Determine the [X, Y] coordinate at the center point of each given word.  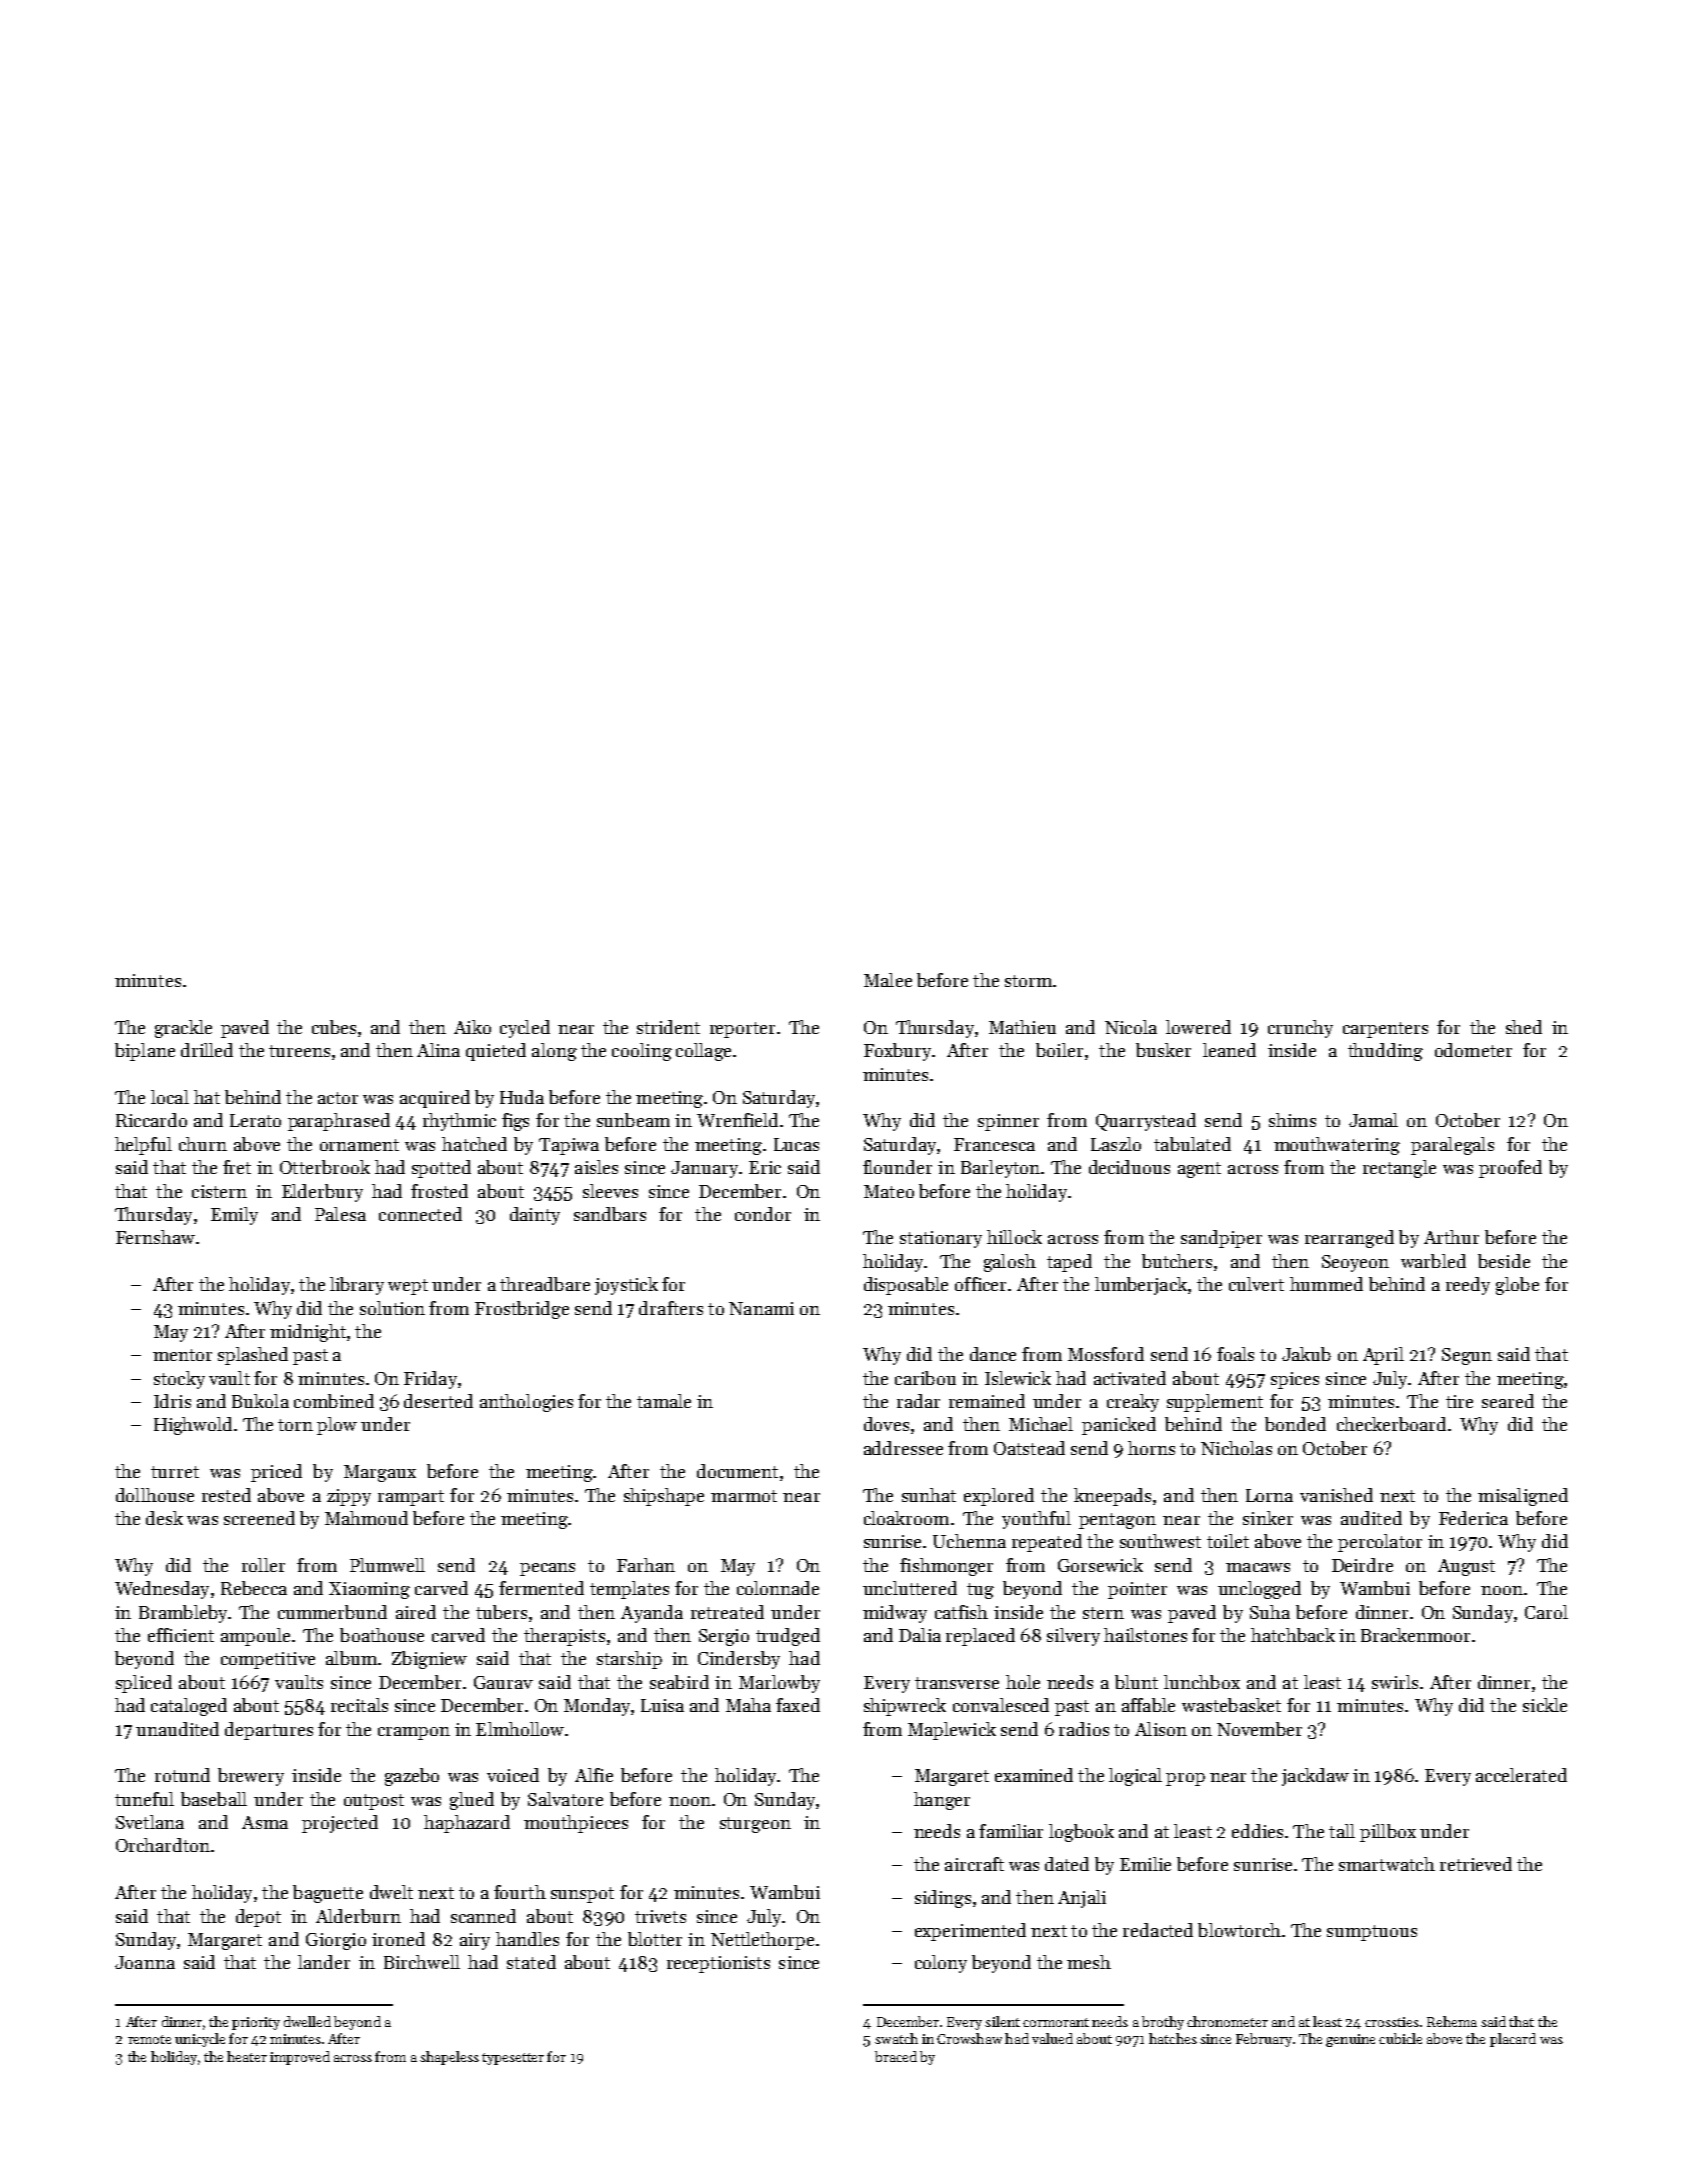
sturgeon [755, 1825]
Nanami [761, 1308]
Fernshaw [155, 1237]
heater [247, 2056]
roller [263, 1565]
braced [896, 2056]
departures [269, 1731]
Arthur [1451, 1237]
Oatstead [1029, 1448]
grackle [183, 1029]
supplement [1215, 1403]
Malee [888, 980]
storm [1028, 981]
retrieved [1476, 1864]
